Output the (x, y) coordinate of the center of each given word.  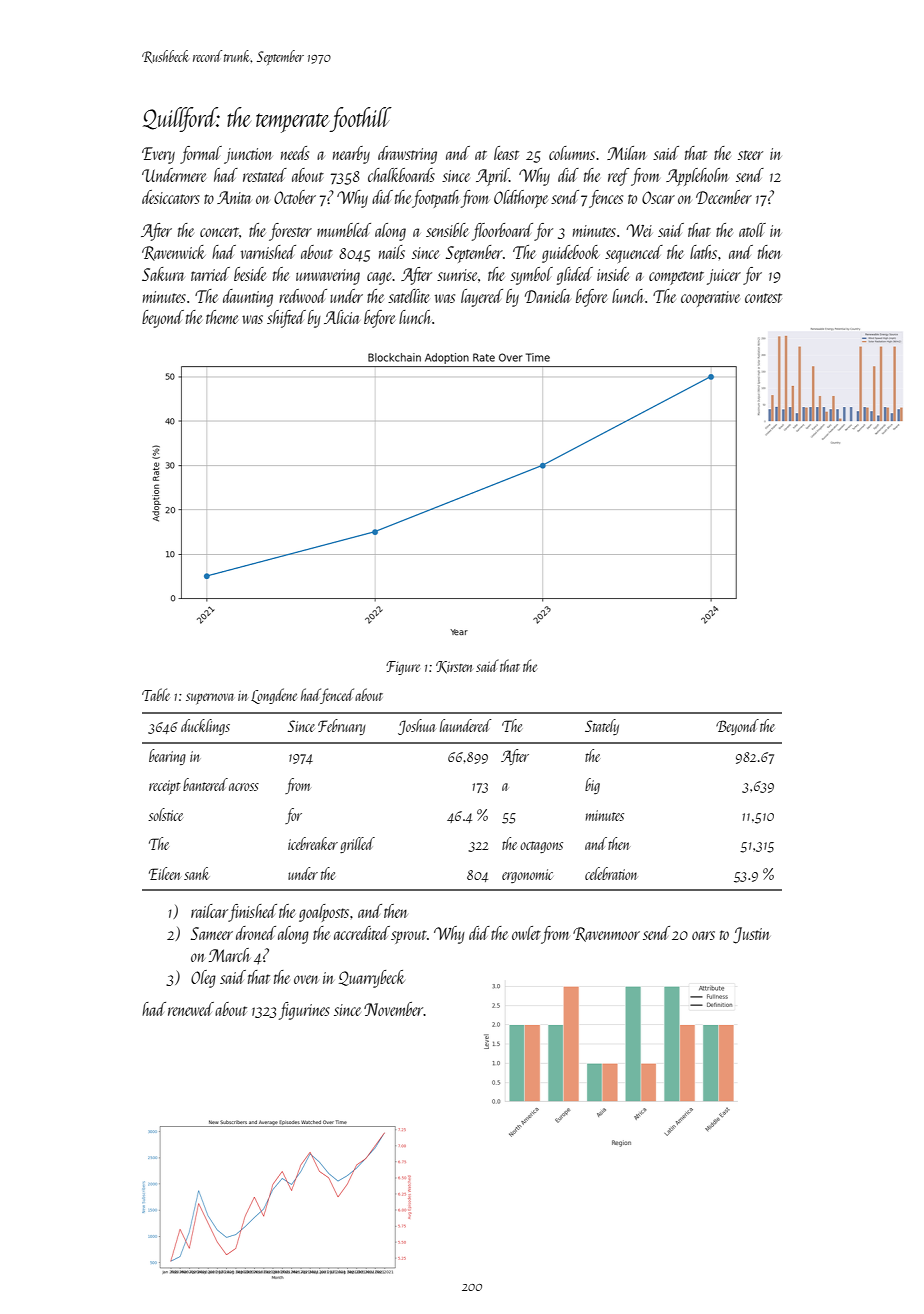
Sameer (212, 933)
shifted (286, 319)
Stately (602, 727)
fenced (337, 696)
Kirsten (454, 667)
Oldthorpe (521, 199)
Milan (627, 153)
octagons (541, 847)
